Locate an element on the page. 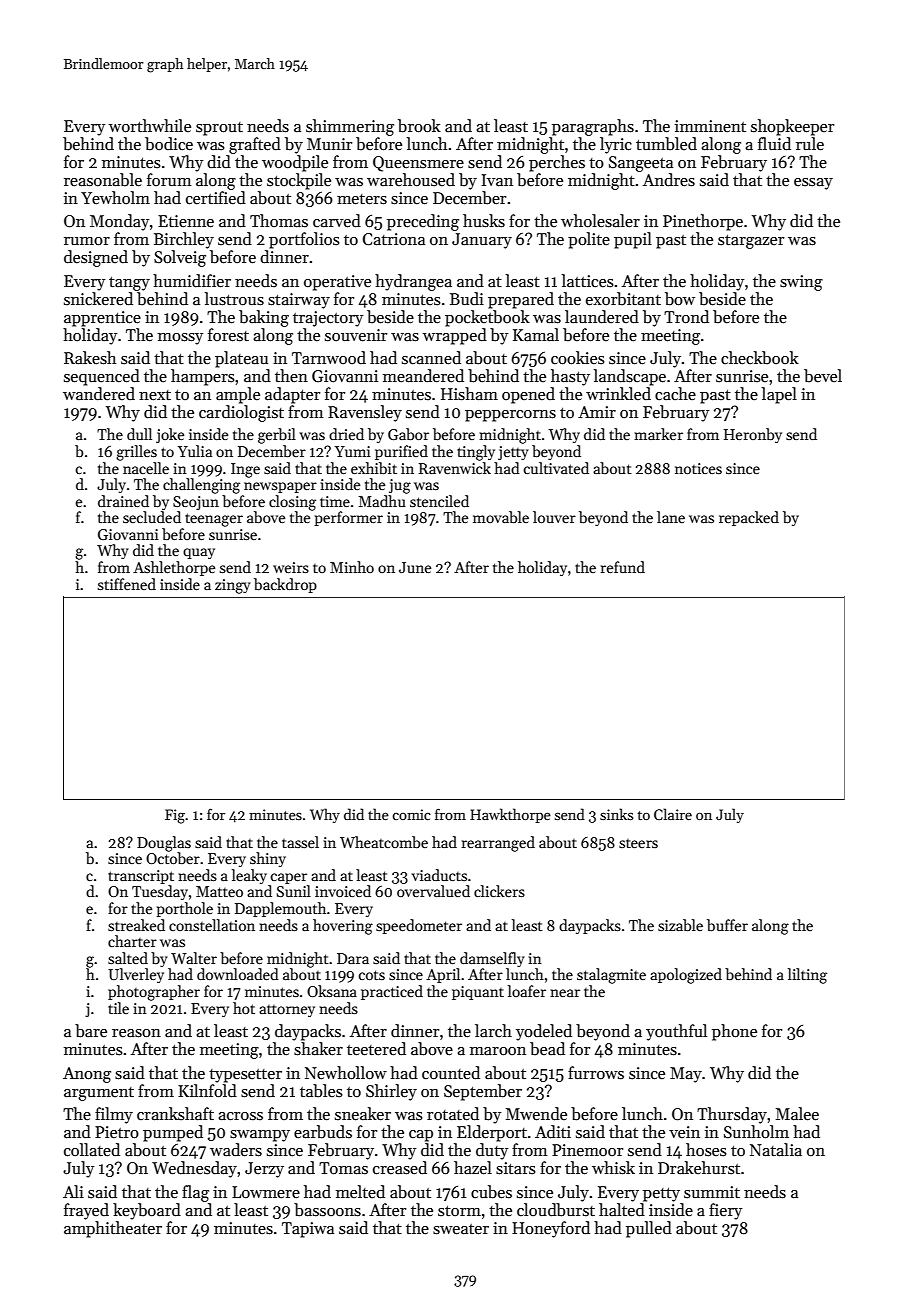  swampy is located at coordinates (260, 1136).
